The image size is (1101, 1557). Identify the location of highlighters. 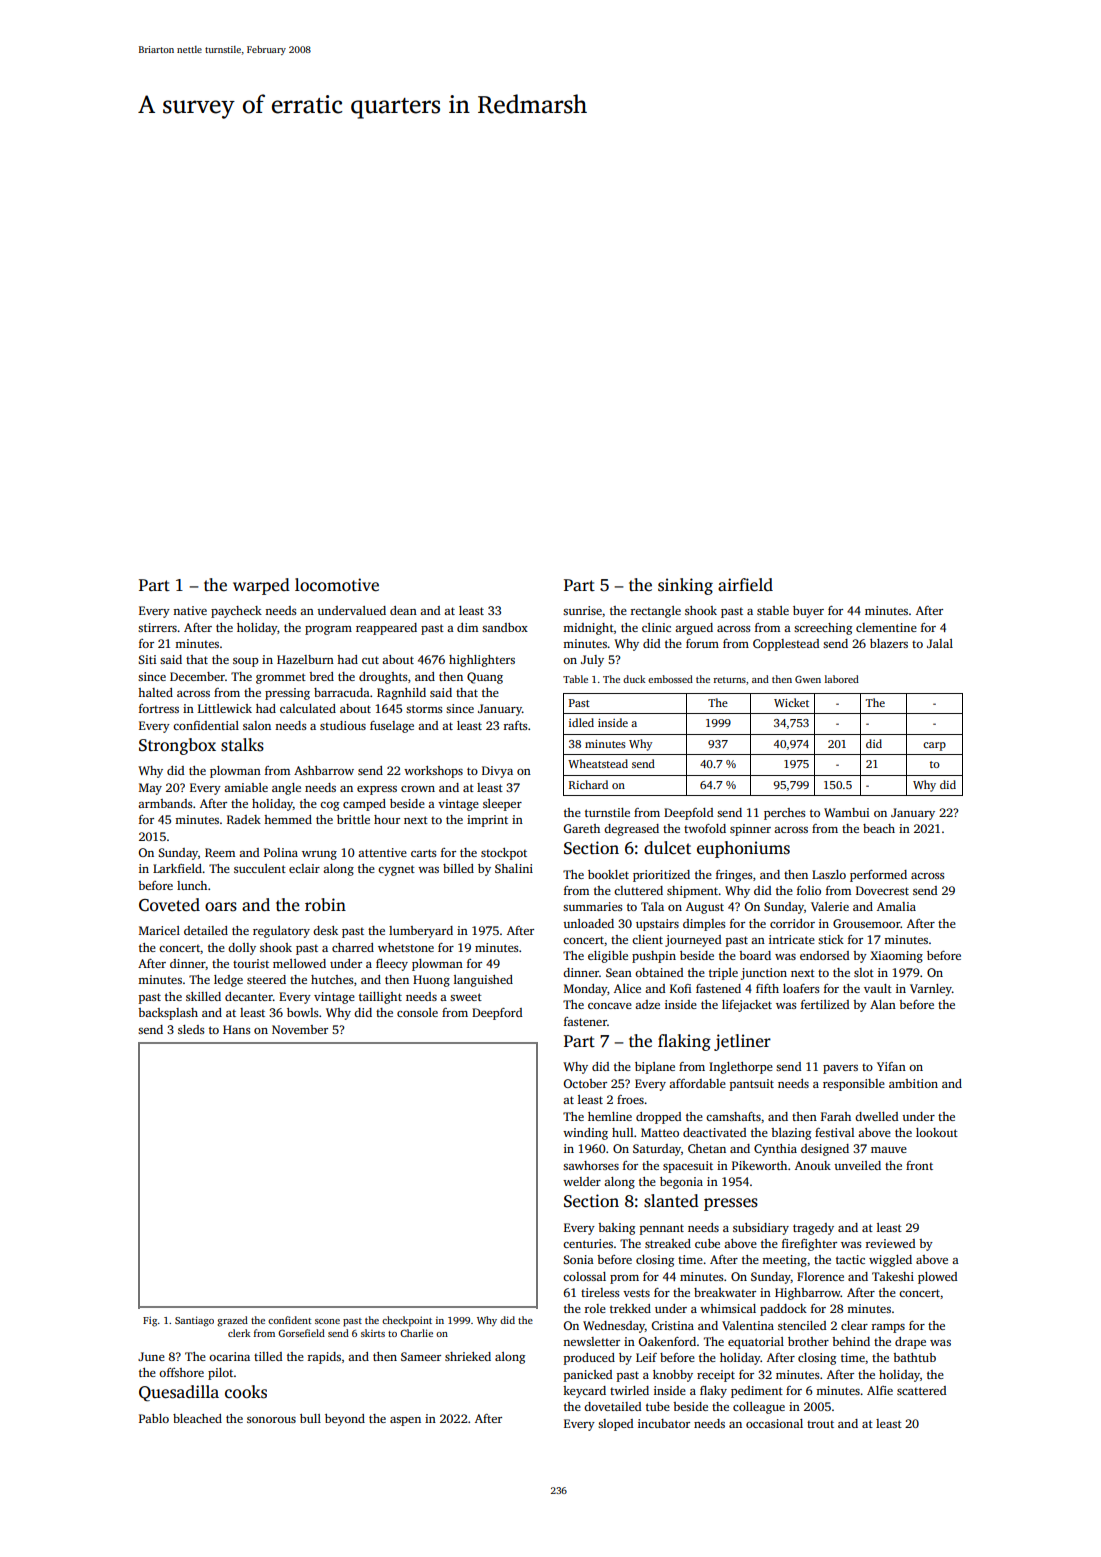
(482, 661).
